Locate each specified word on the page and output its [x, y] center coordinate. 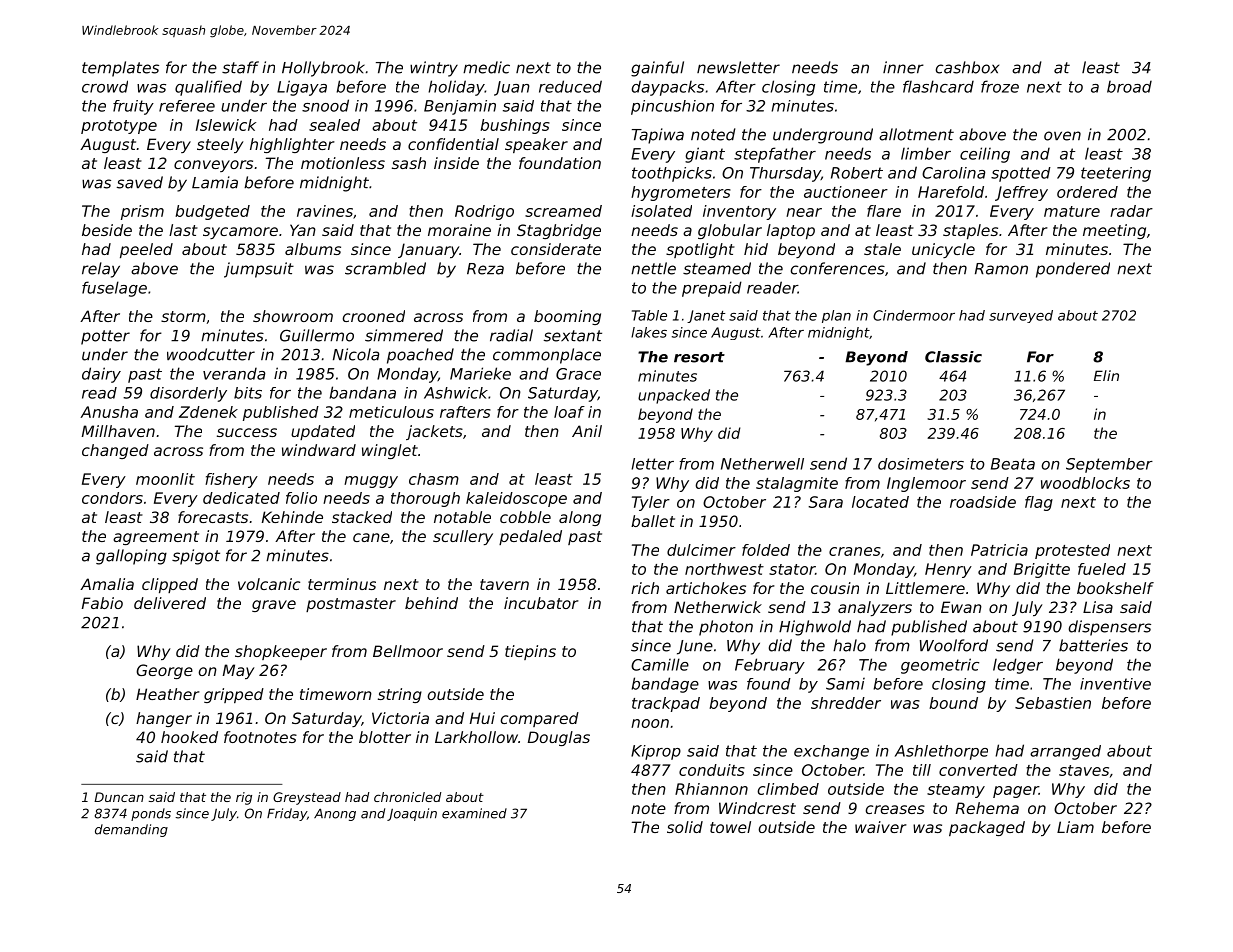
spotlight [700, 250]
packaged [987, 828]
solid [685, 827]
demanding [131, 830]
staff [240, 67]
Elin [1106, 375]
